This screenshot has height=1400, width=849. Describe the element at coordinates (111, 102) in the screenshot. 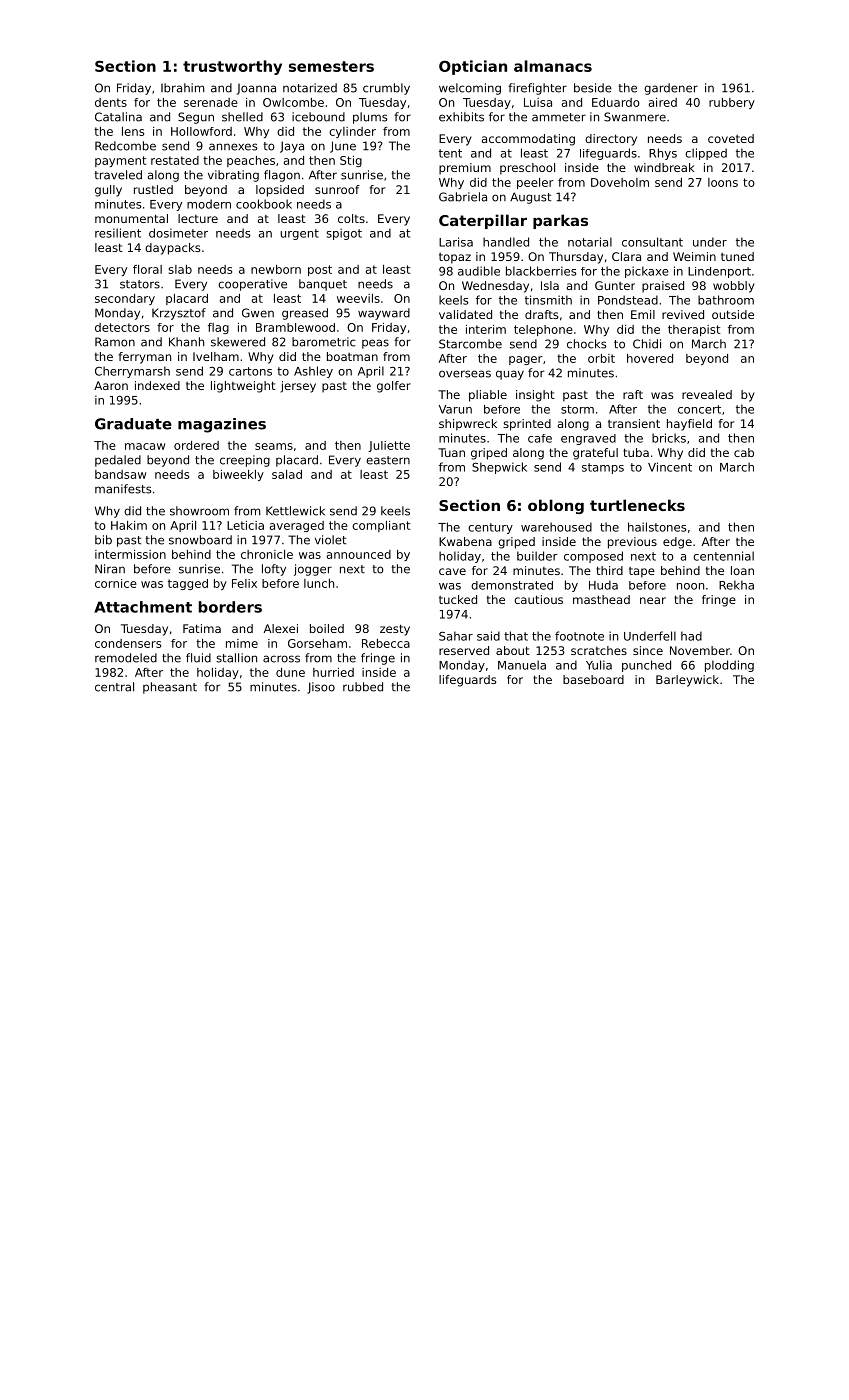

I see `dents` at that location.
